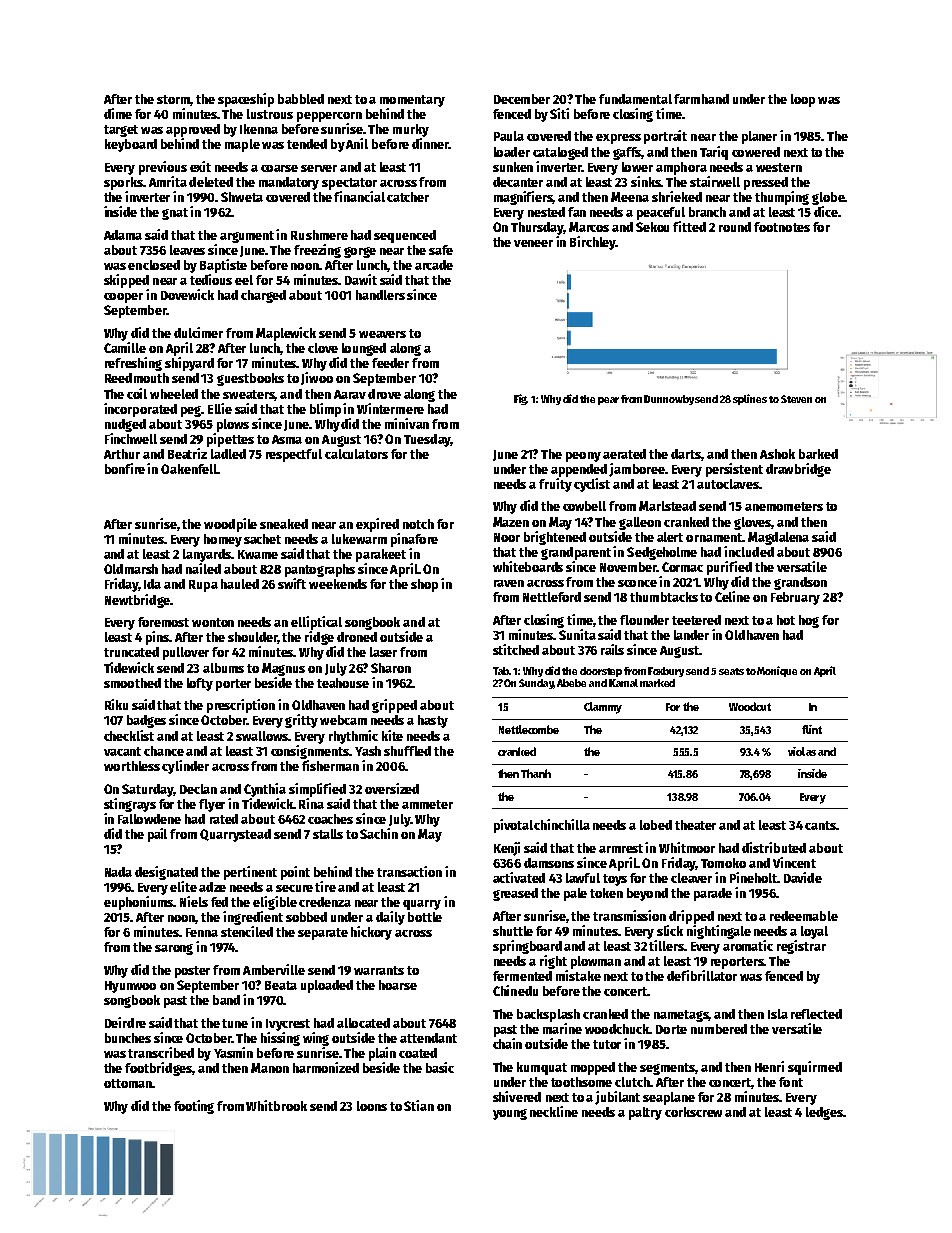  What do you see at coordinates (189, 469) in the screenshot?
I see `Oakenfell` at bounding box center [189, 469].
